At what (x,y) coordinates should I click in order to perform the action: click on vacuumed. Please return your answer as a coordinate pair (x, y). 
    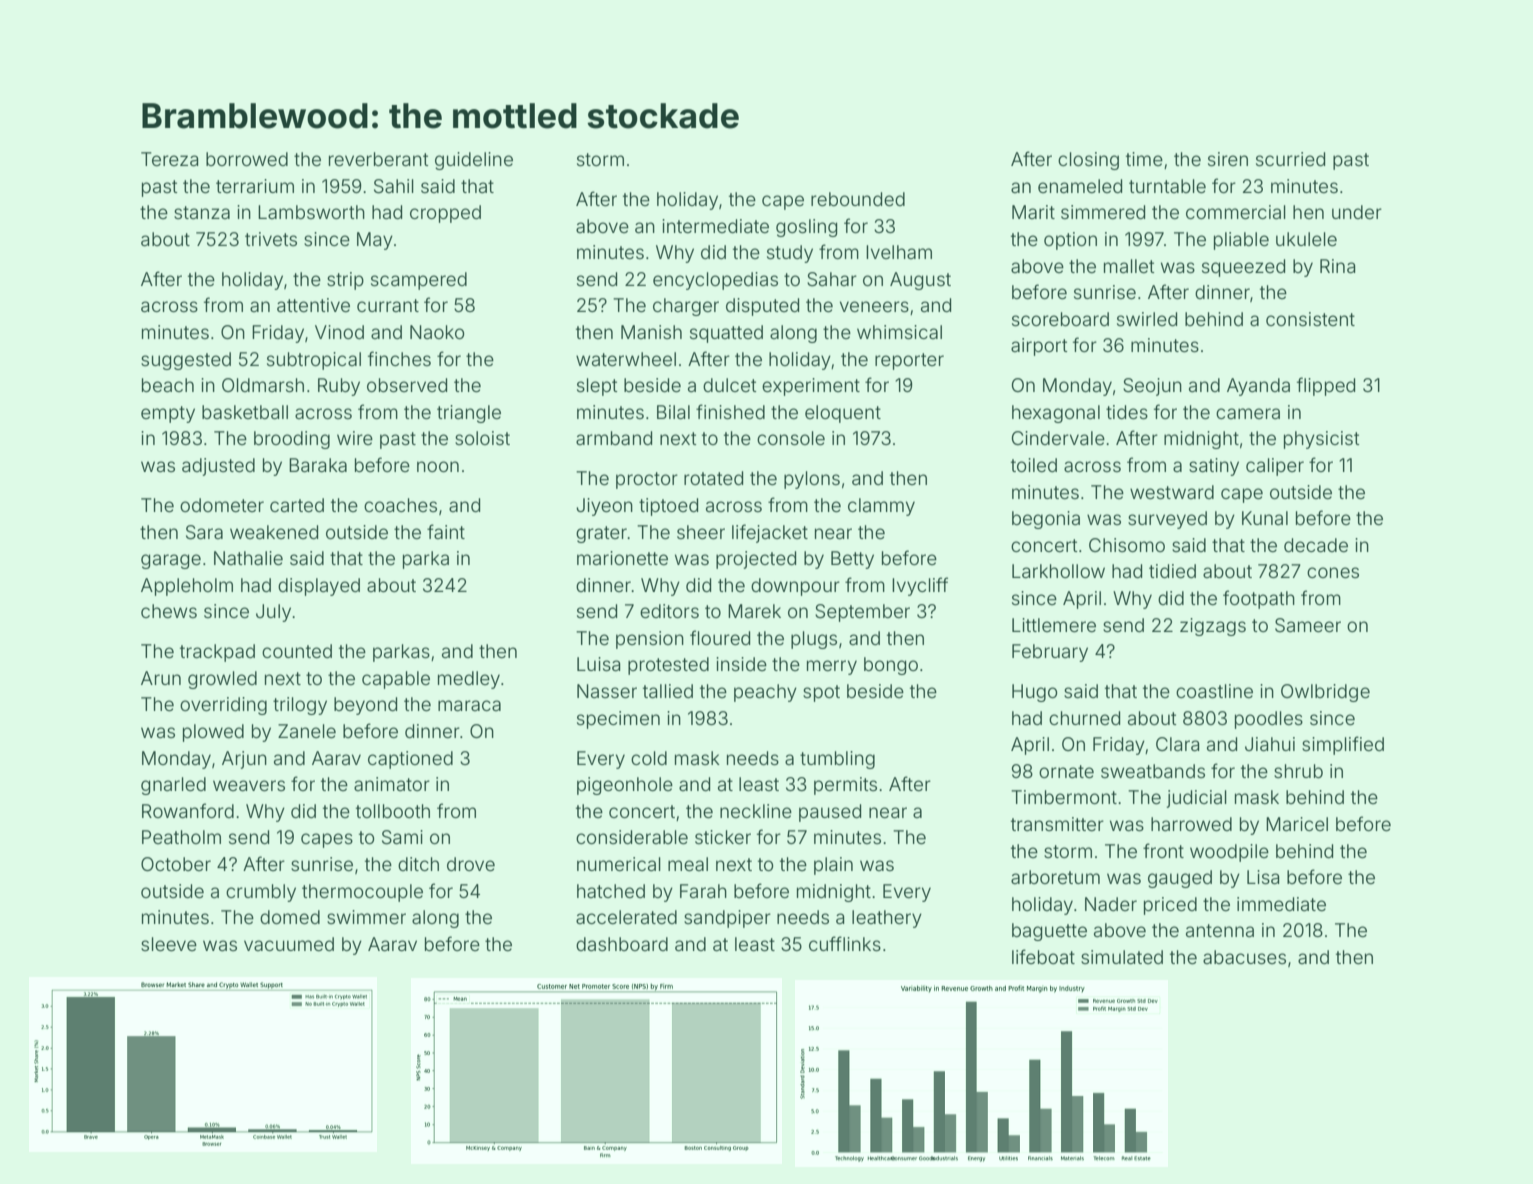
    Looking at the image, I should click on (289, 944).
